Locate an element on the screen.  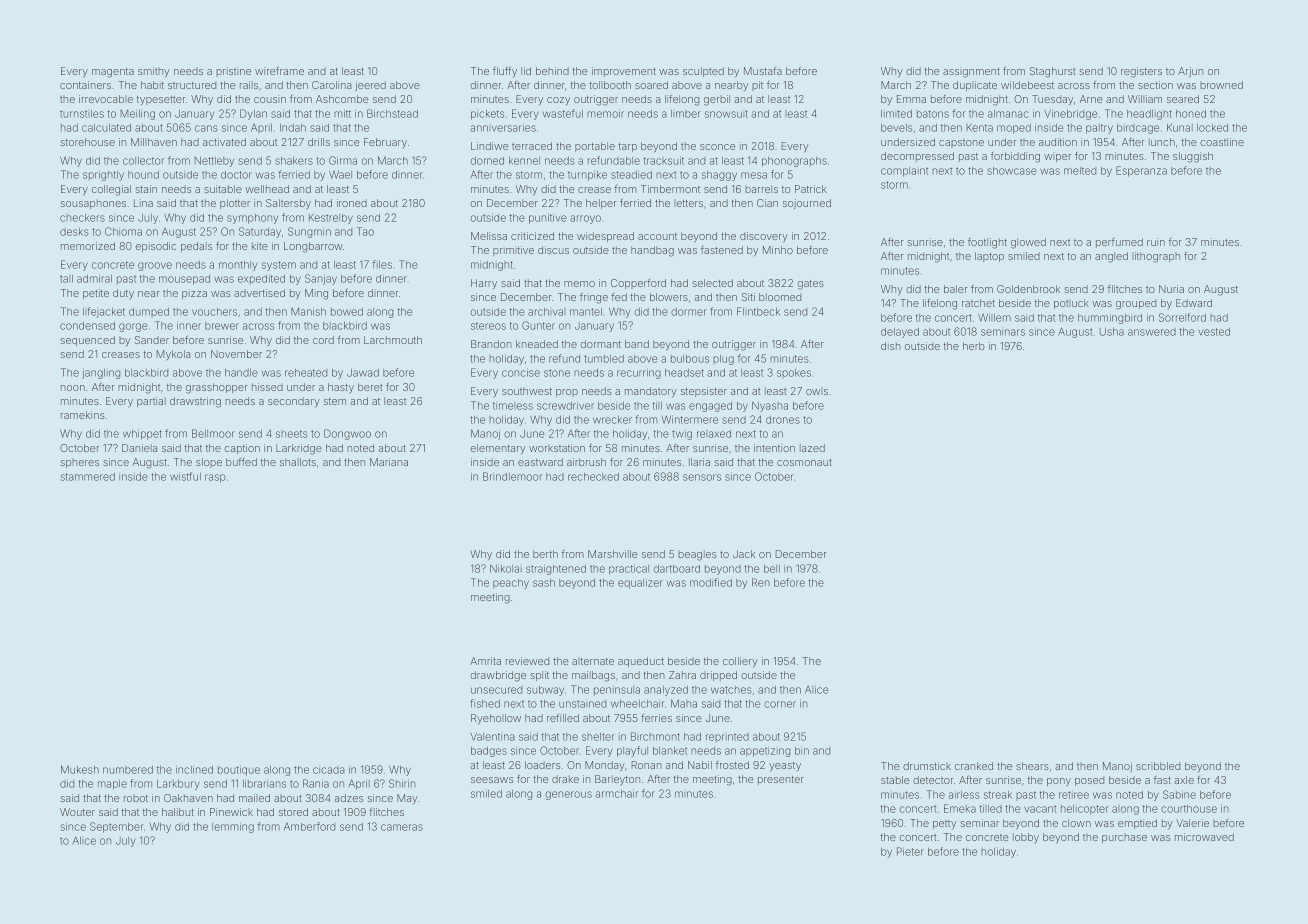
September is located at coordinates (117, 827).
